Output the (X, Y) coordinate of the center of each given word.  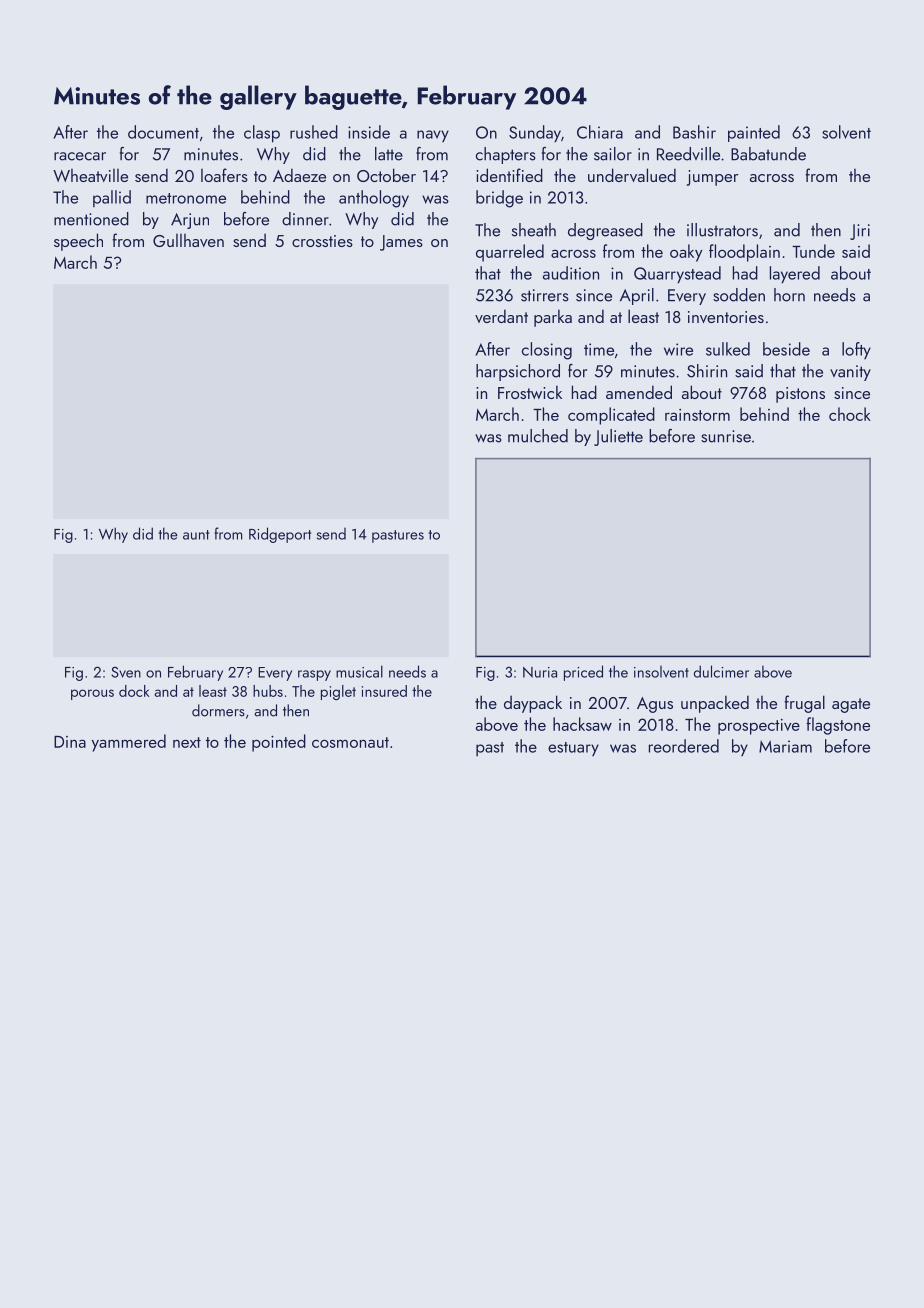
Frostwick (530, 392)
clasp (262, 134)
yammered (129, 743)
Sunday (535, 134)
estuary (573, 749)
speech (78, 242)
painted (754, 133)
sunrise (726, 436)
